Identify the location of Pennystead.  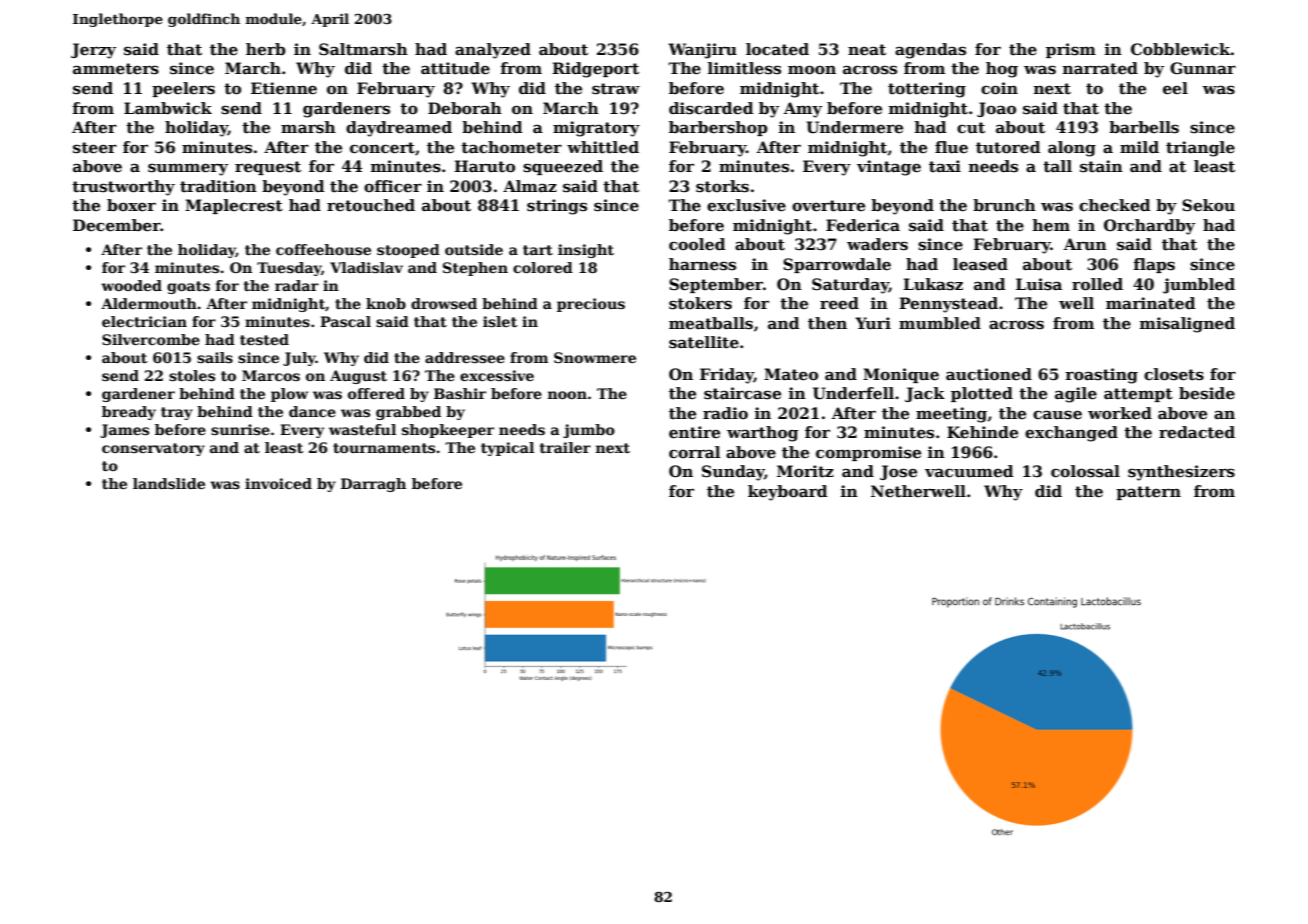
(948, 305).
